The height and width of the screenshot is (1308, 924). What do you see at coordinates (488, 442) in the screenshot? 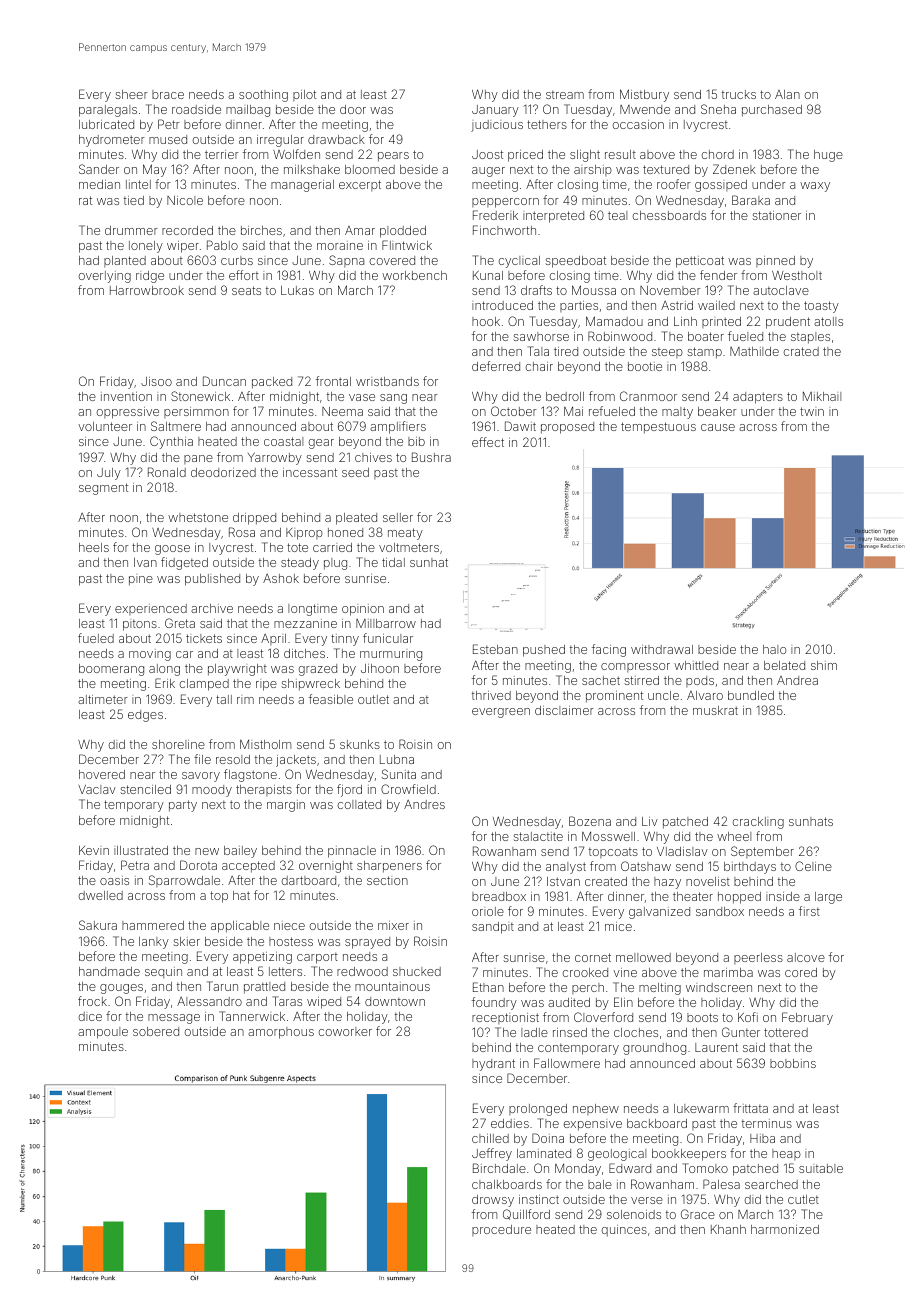
I see `effect` at bounding box center [488, 442].
